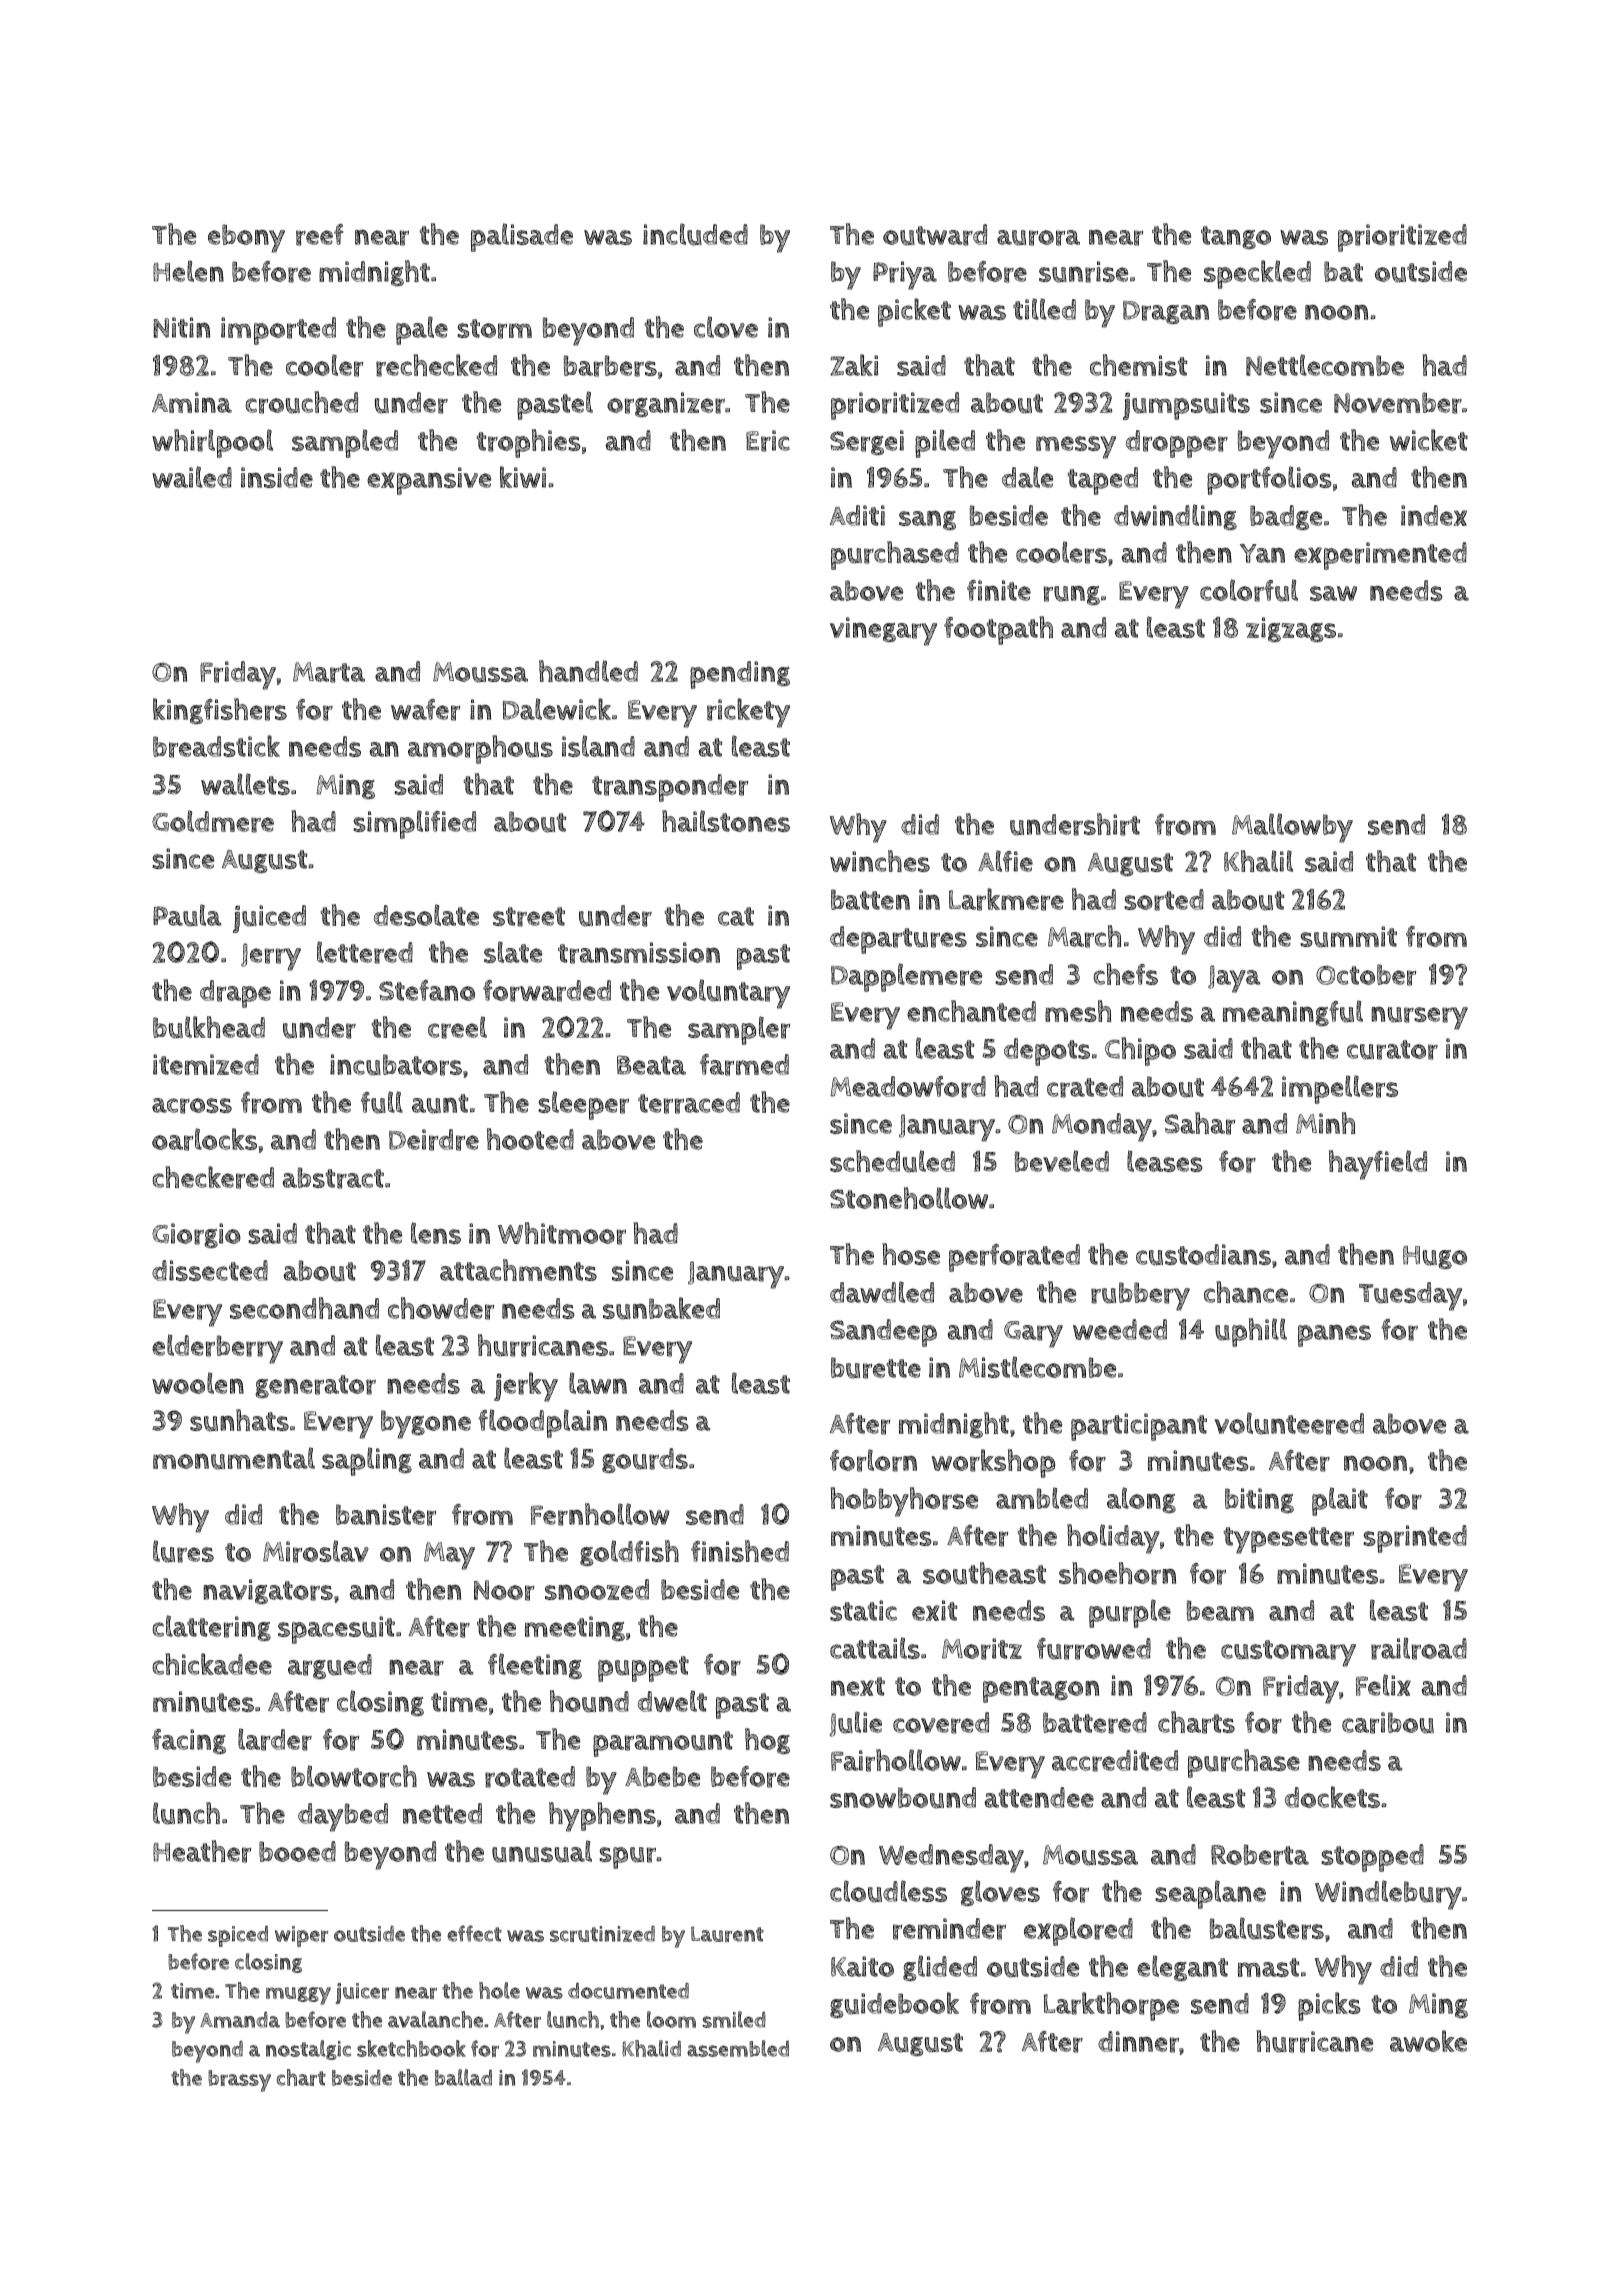  I want to click on spiced, so click(238, 1936).
